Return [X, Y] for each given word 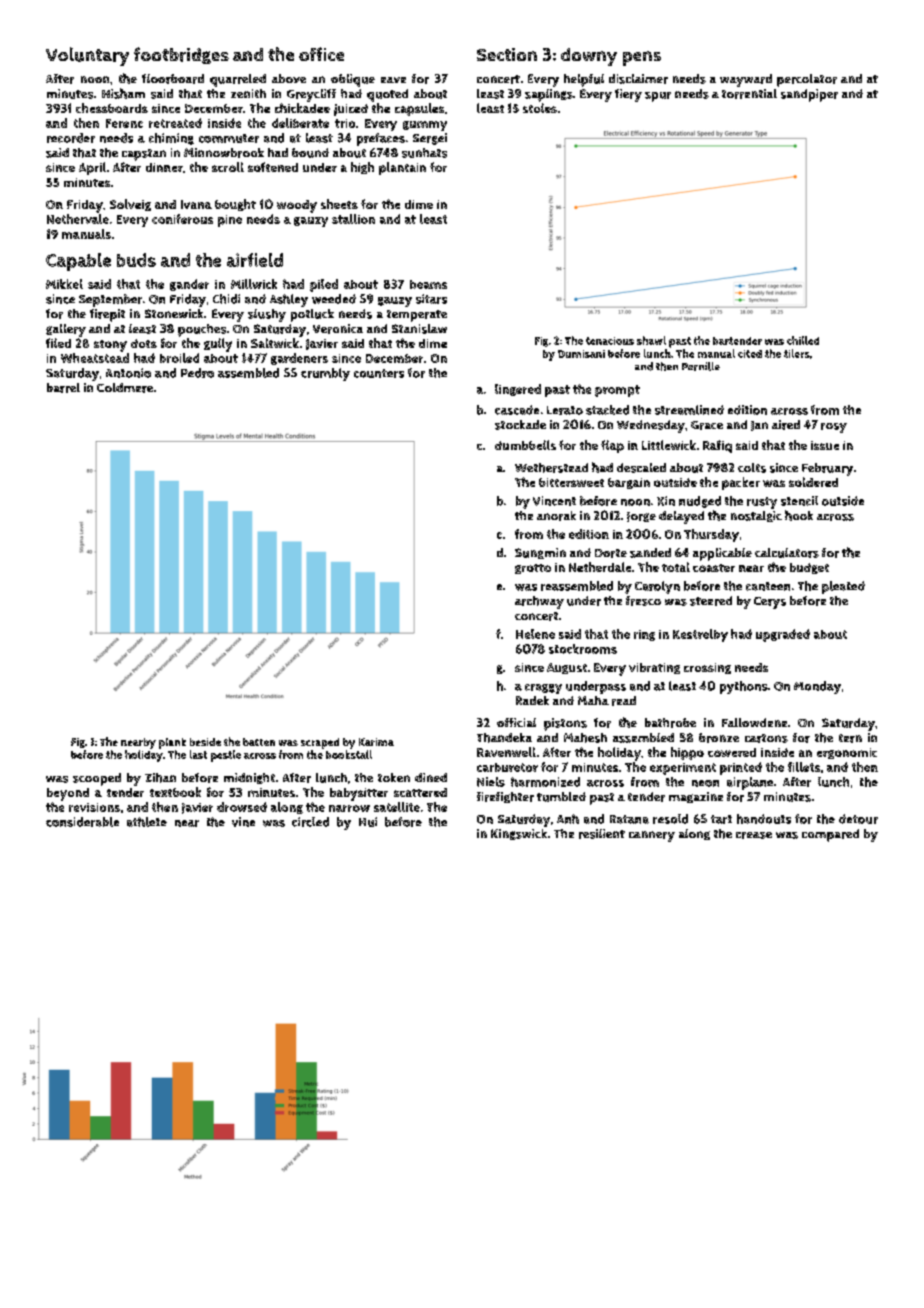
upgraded [783, 635]
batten [259, 742]
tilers [797, 353]
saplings [549, 95]
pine [230, 221]
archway [539, 602]
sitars [431, 299]
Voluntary [87, 56]
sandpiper [809, 95]
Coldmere [125, 388]
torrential [749, 94]
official [516, 722]
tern [850, 738]
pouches [202, 330]
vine [243, 822]
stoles [540, 108]
